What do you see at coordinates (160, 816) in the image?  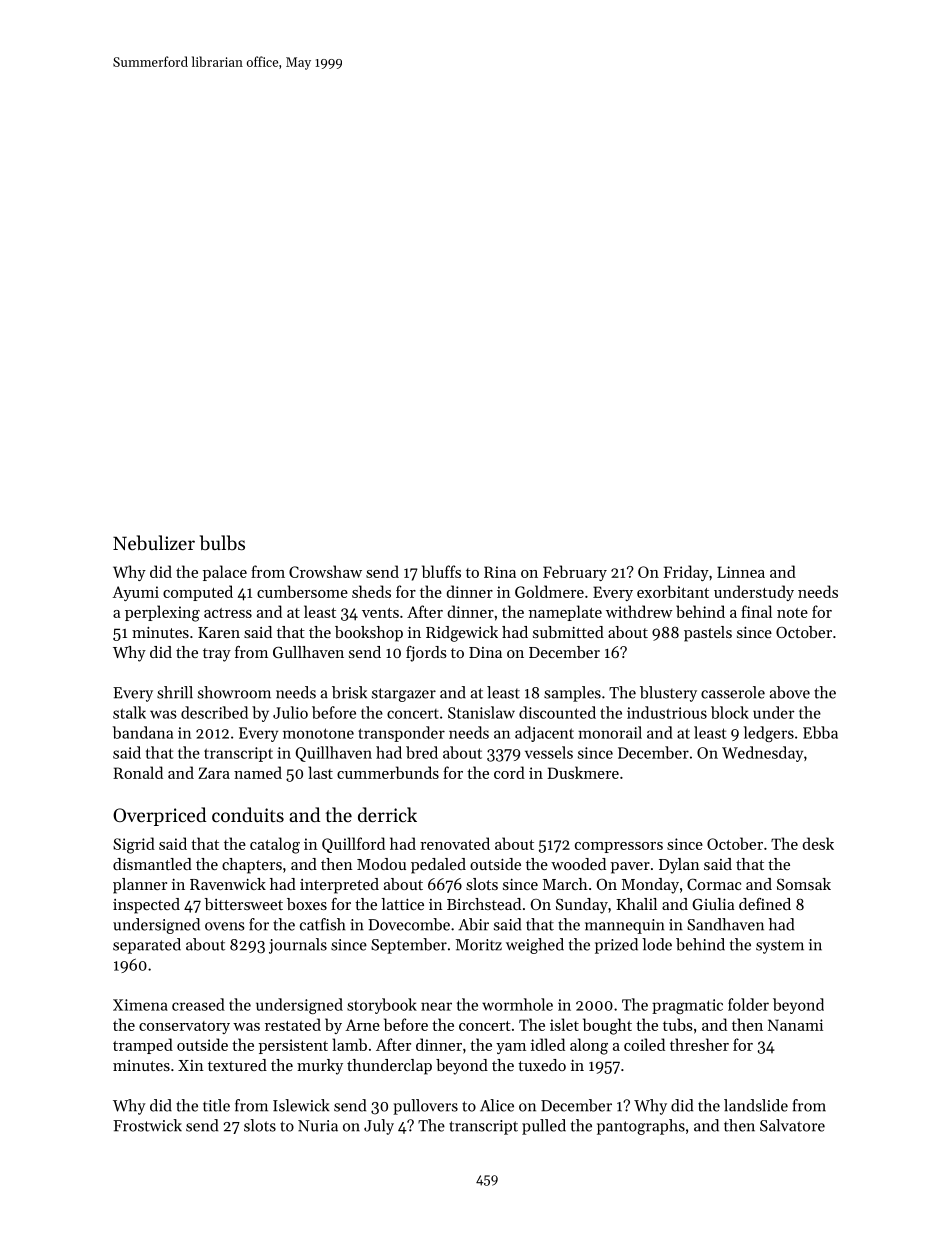 I see `Overpriced` at bounding box center [160, 816].
